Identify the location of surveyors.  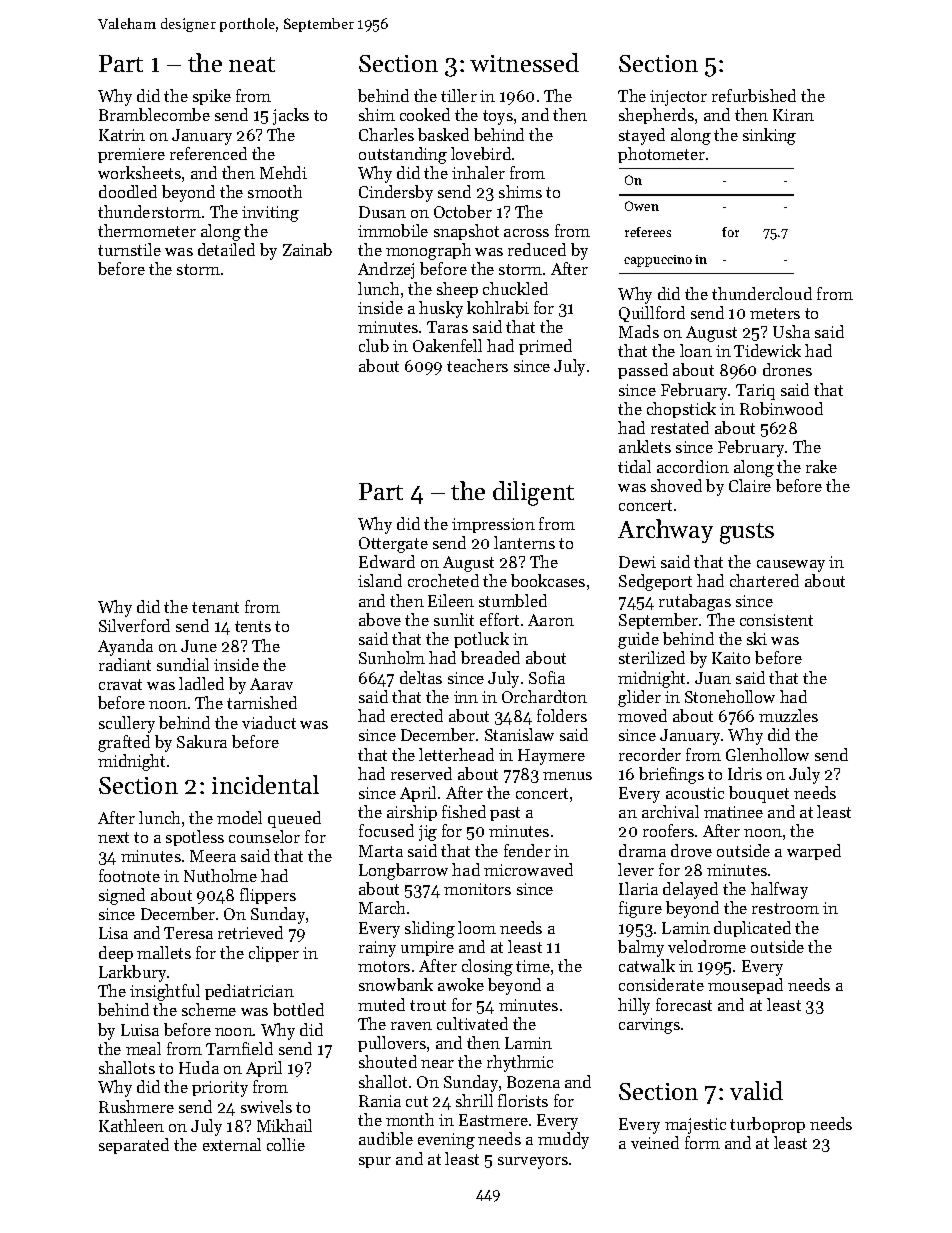
(533, 1163).
